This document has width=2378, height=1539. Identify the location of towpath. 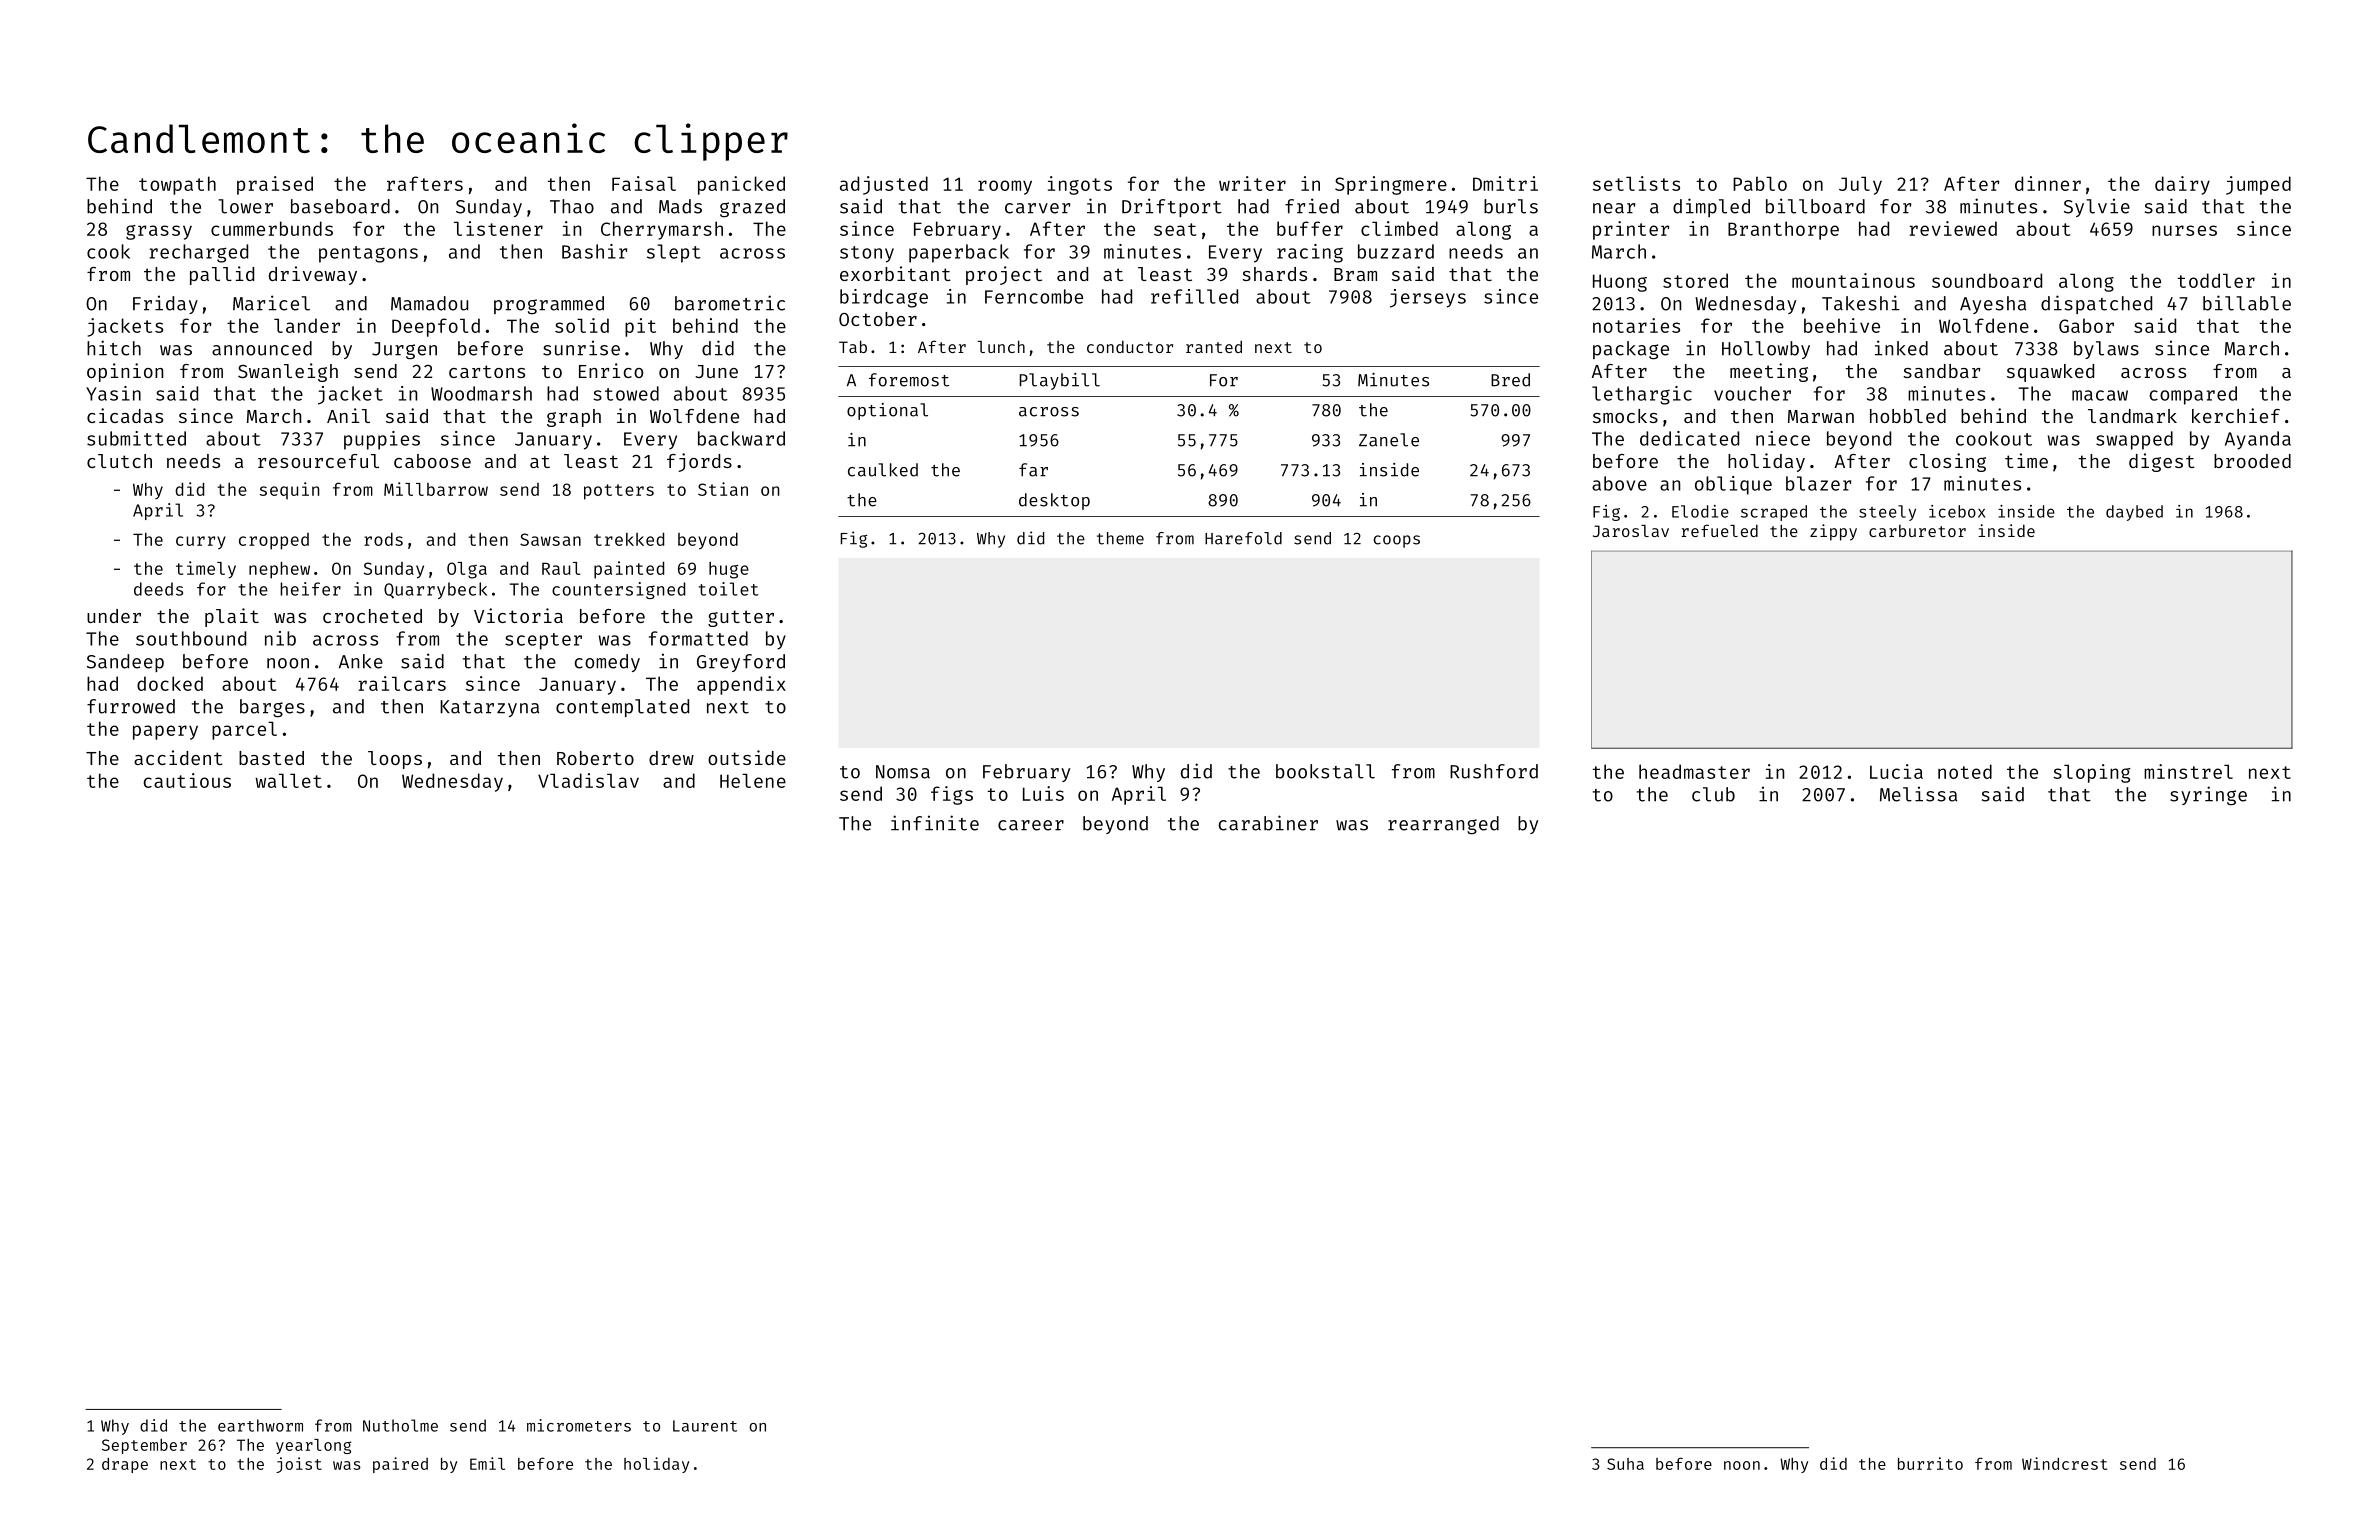
(177, 185).
